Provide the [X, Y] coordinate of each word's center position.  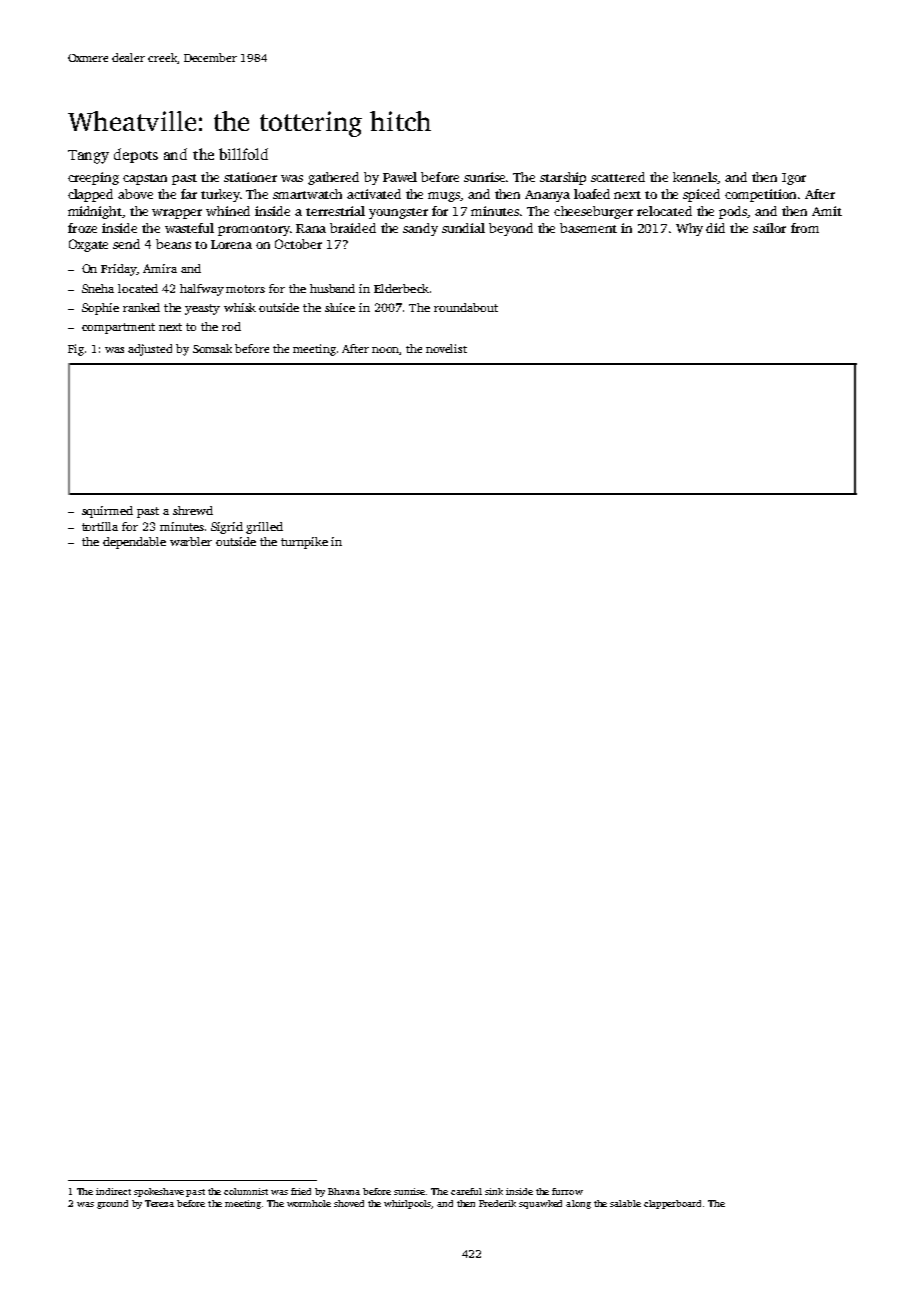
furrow [567, 1191]
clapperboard [672, 1204]
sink [494, 1191]
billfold [243, 154]
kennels [695, 178]
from [805, 228]
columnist [246, 1191]
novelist [446, 348]
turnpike [304, 543]
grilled [264, 528]
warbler [191, 541]
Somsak [212, 348]
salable [625, 1203]
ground [112, 1204]
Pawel [400, 177]
